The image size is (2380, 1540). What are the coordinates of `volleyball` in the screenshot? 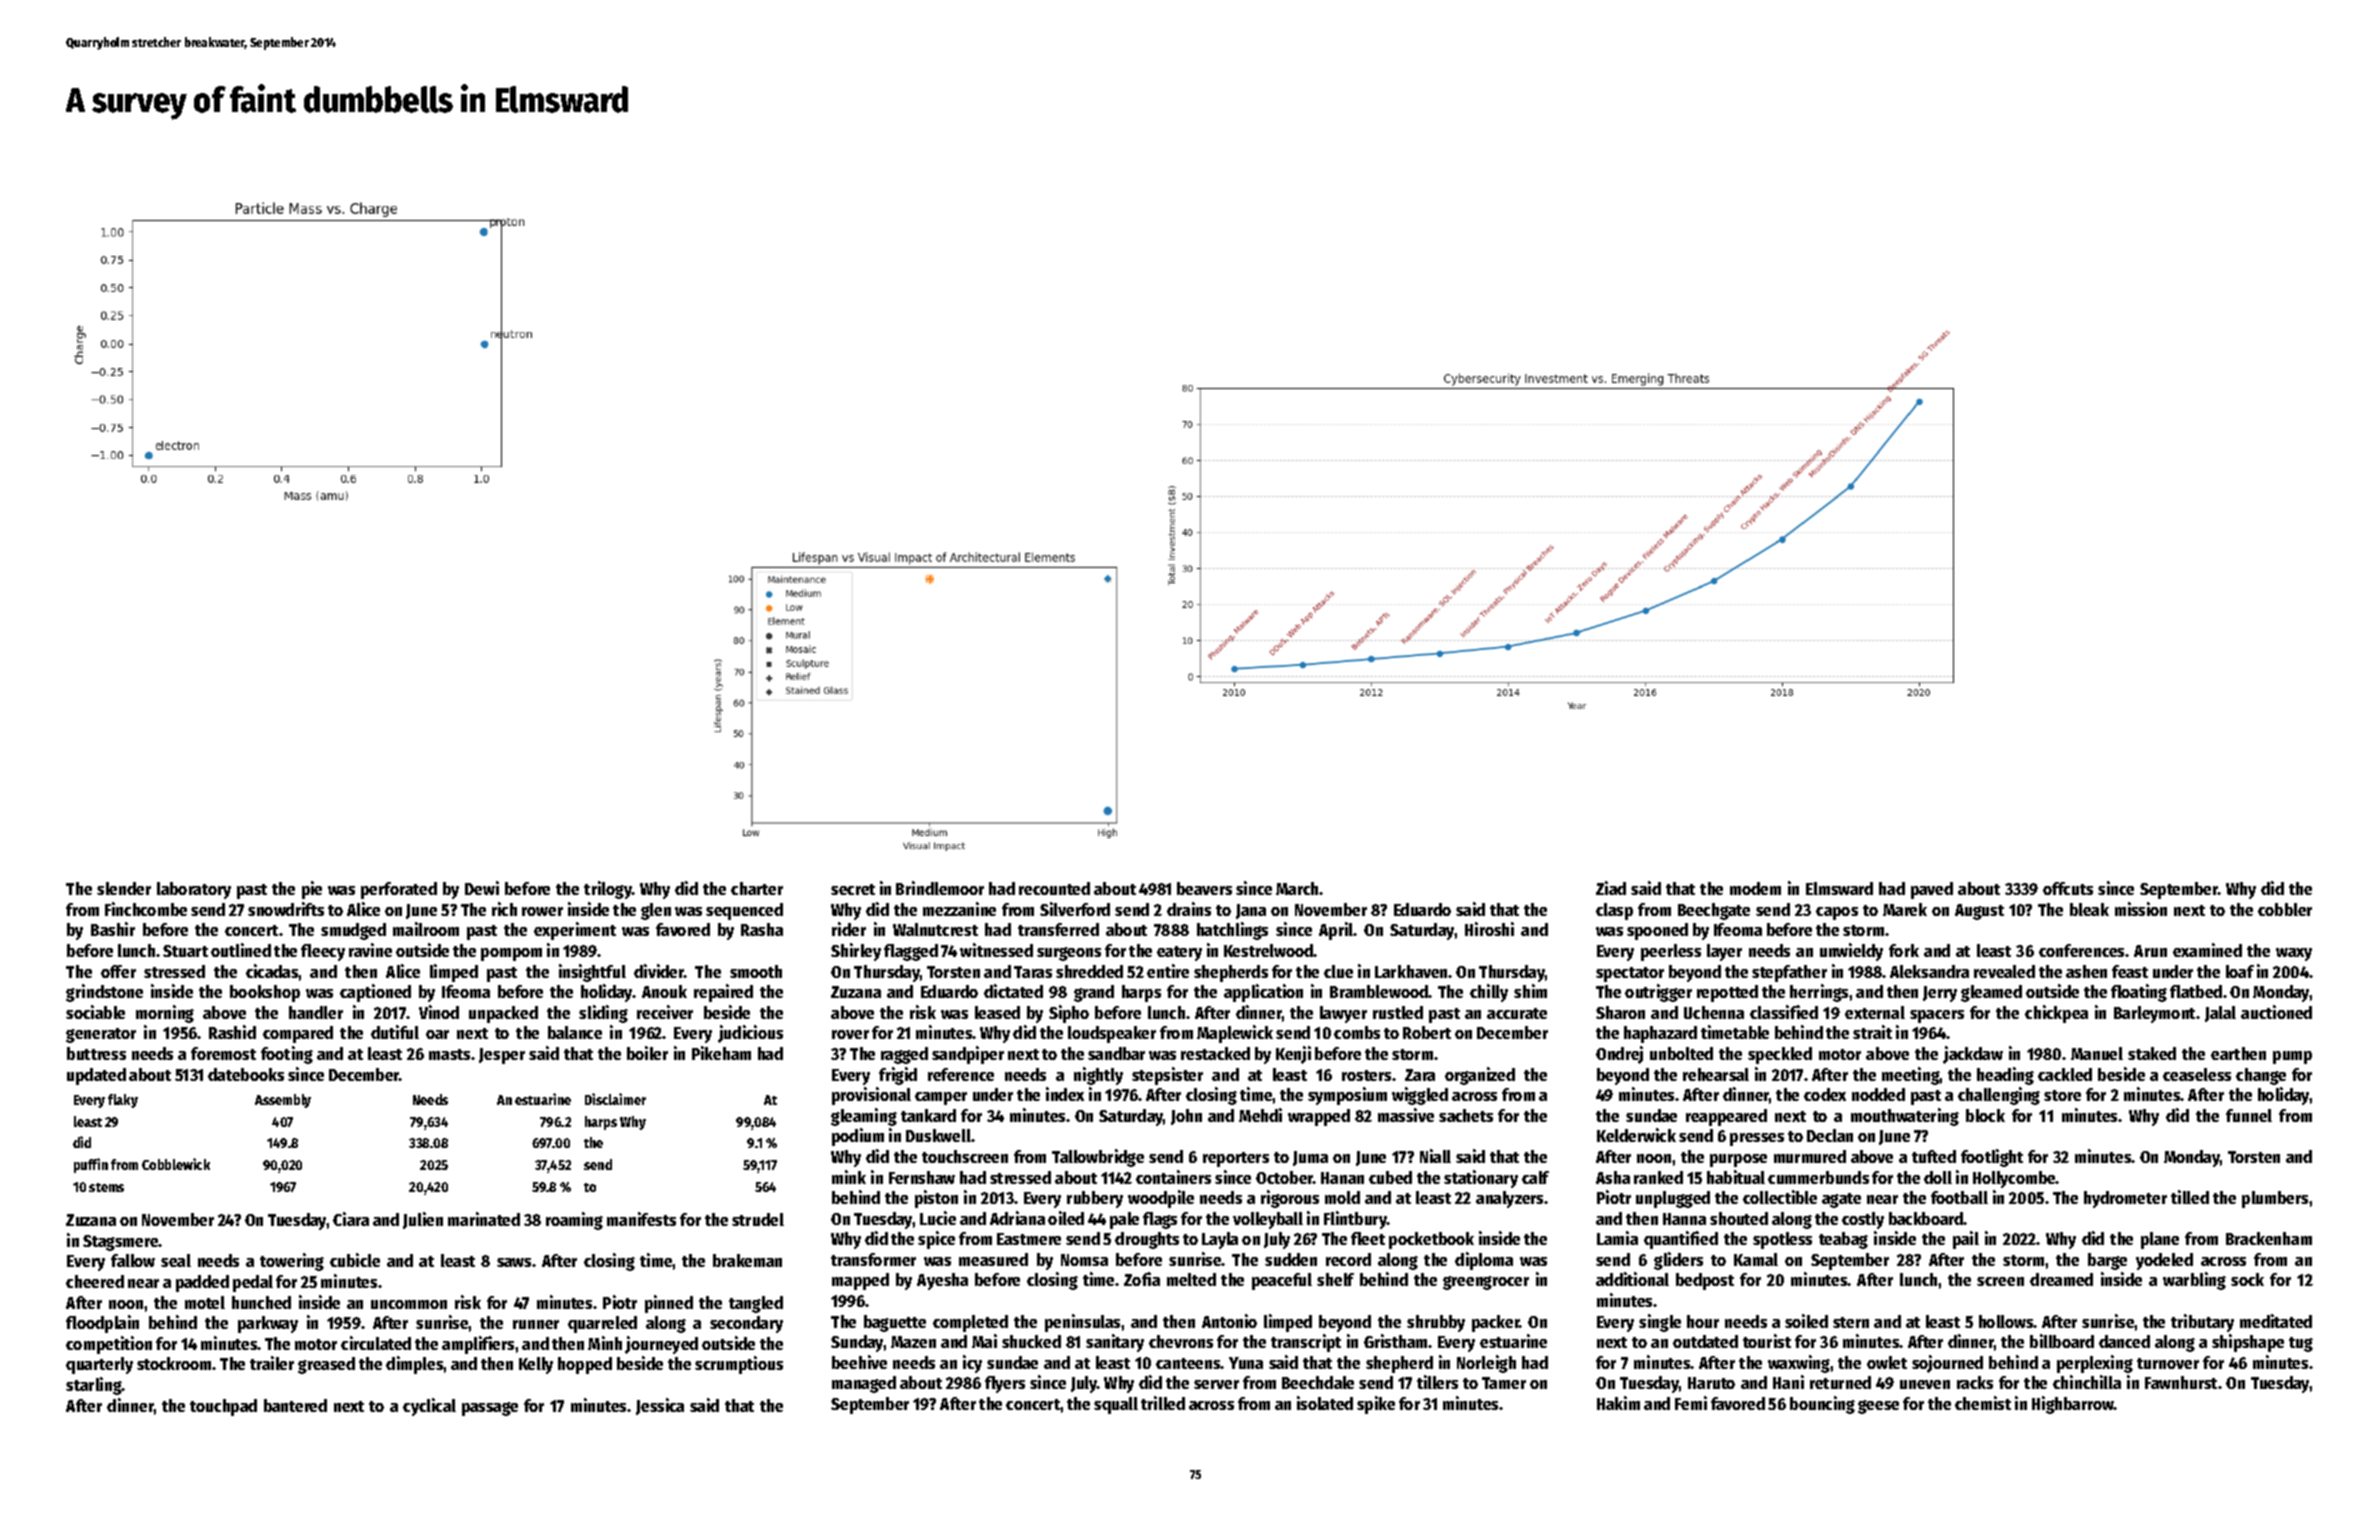 It's located at (1268, 1220).
